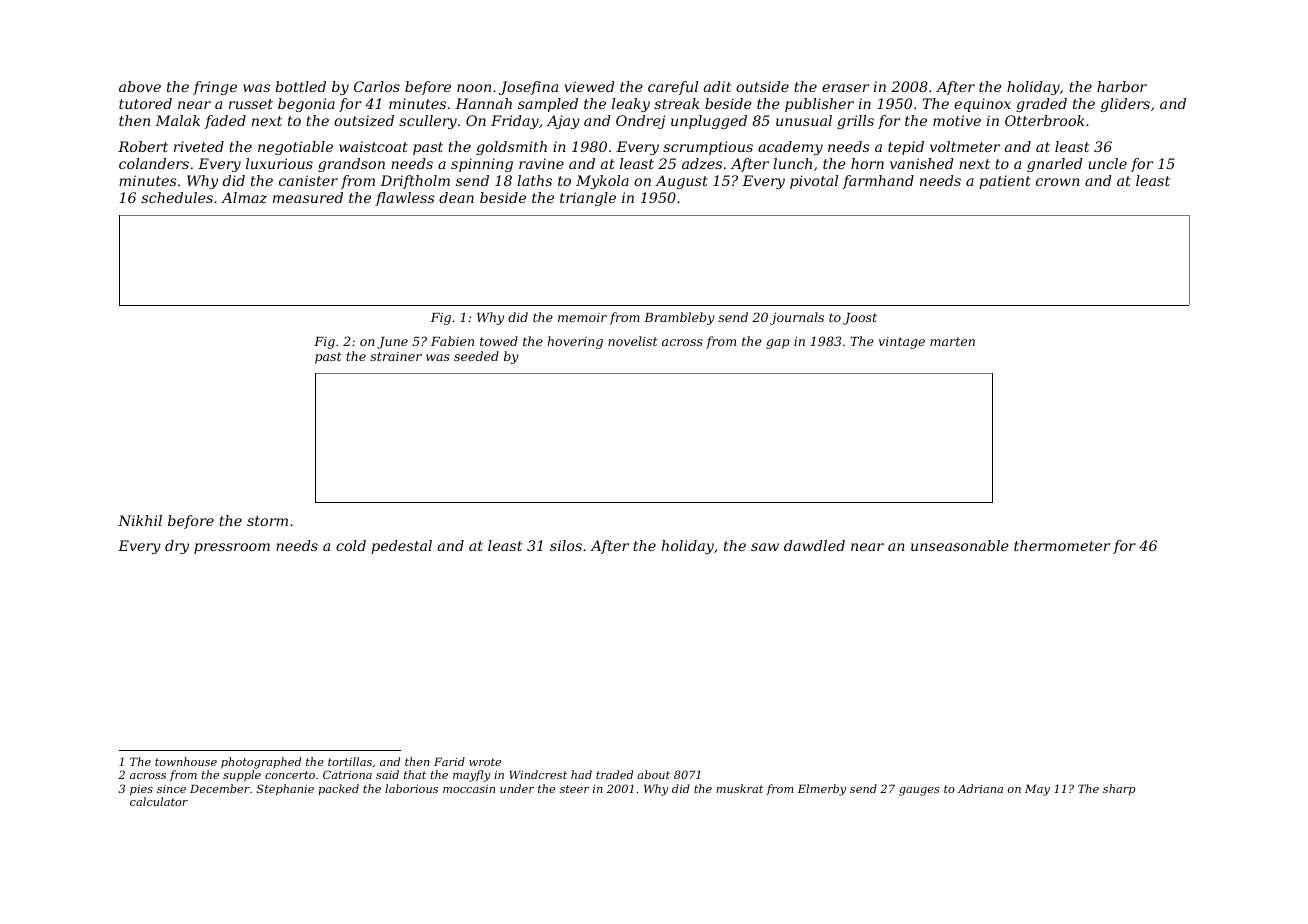 This document has width=1308, height=924. I want to click on goldsmith, so click(511, 148).
